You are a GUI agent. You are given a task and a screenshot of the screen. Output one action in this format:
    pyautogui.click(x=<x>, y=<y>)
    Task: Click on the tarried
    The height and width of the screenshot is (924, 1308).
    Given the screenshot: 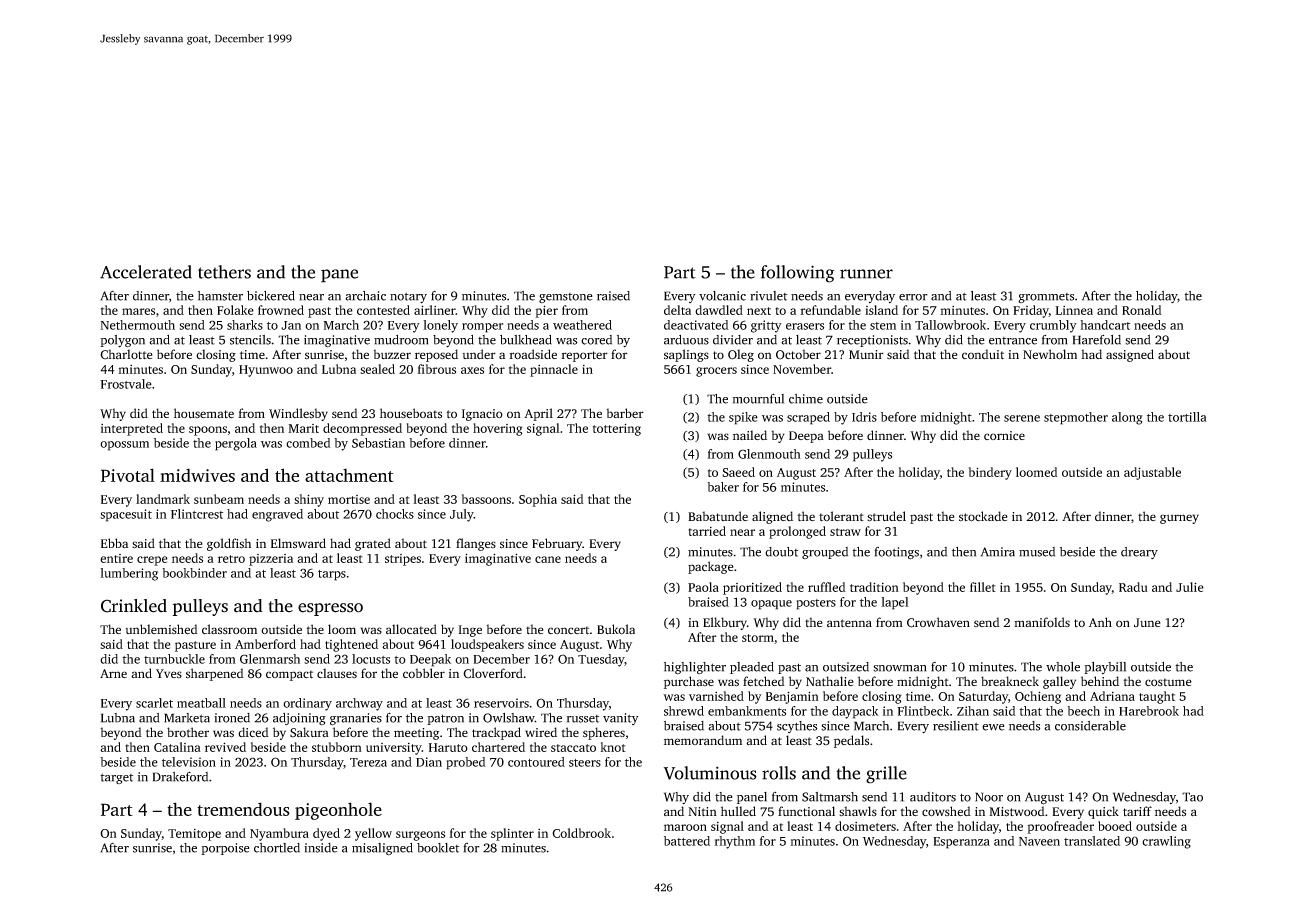 What is the action you would take?
    pyautogui.click(x=707, y=531)
